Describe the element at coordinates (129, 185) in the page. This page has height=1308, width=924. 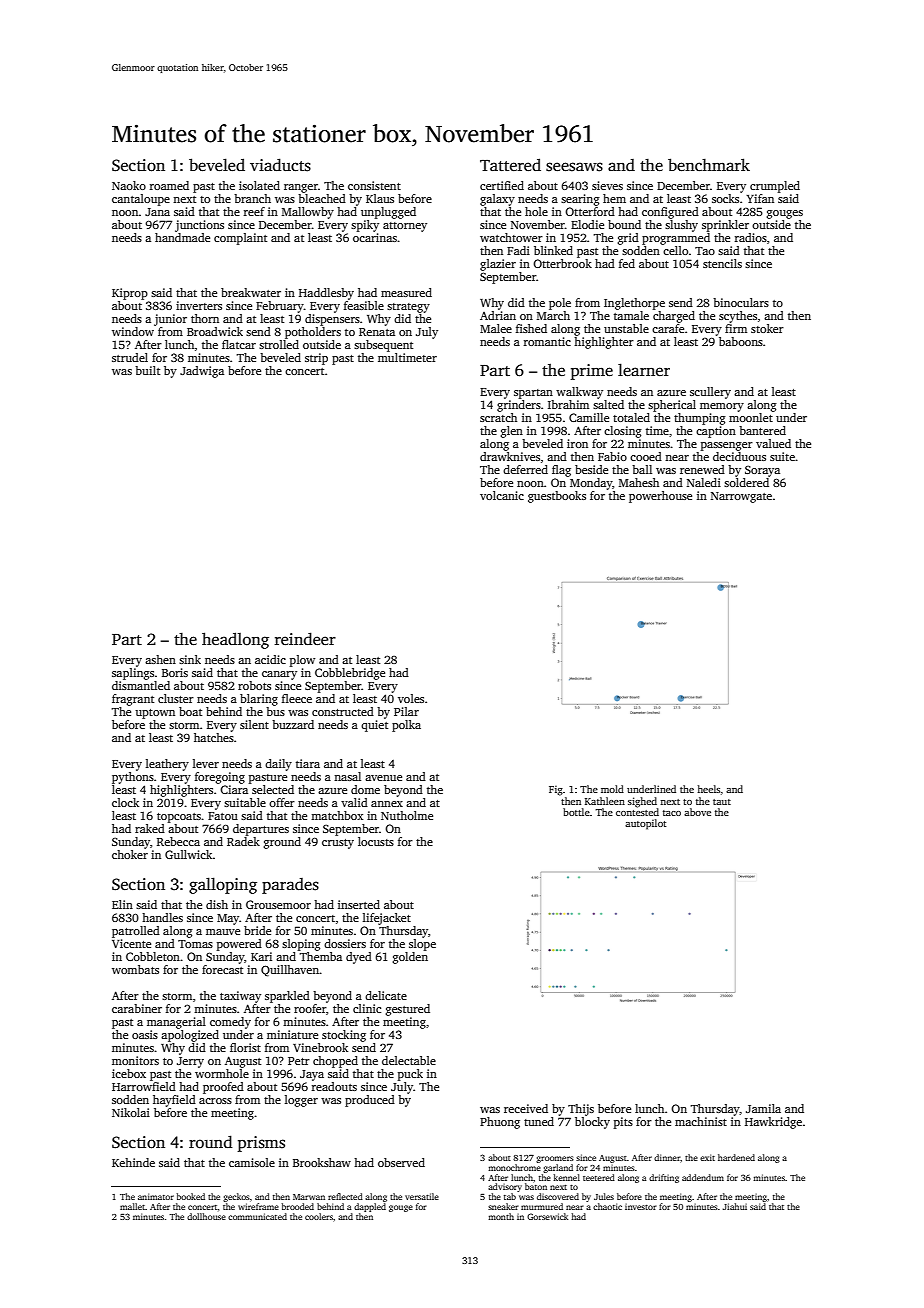
I see `Naoko` at that location.
